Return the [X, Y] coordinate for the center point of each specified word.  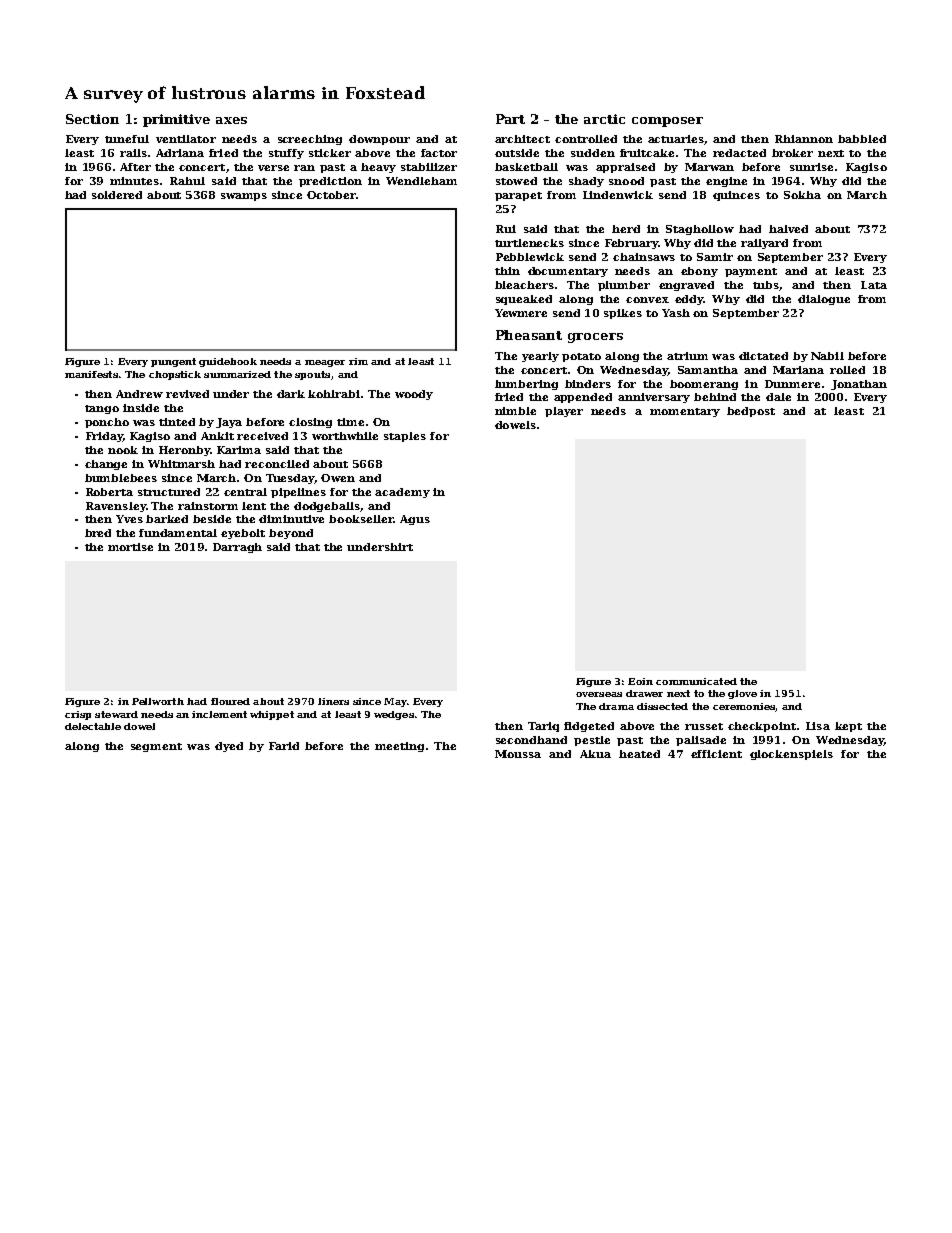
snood [626, 181]
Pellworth [158, 701]
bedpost [751, 412]
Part [510, 119]
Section [92, 119]
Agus [415, 520]
